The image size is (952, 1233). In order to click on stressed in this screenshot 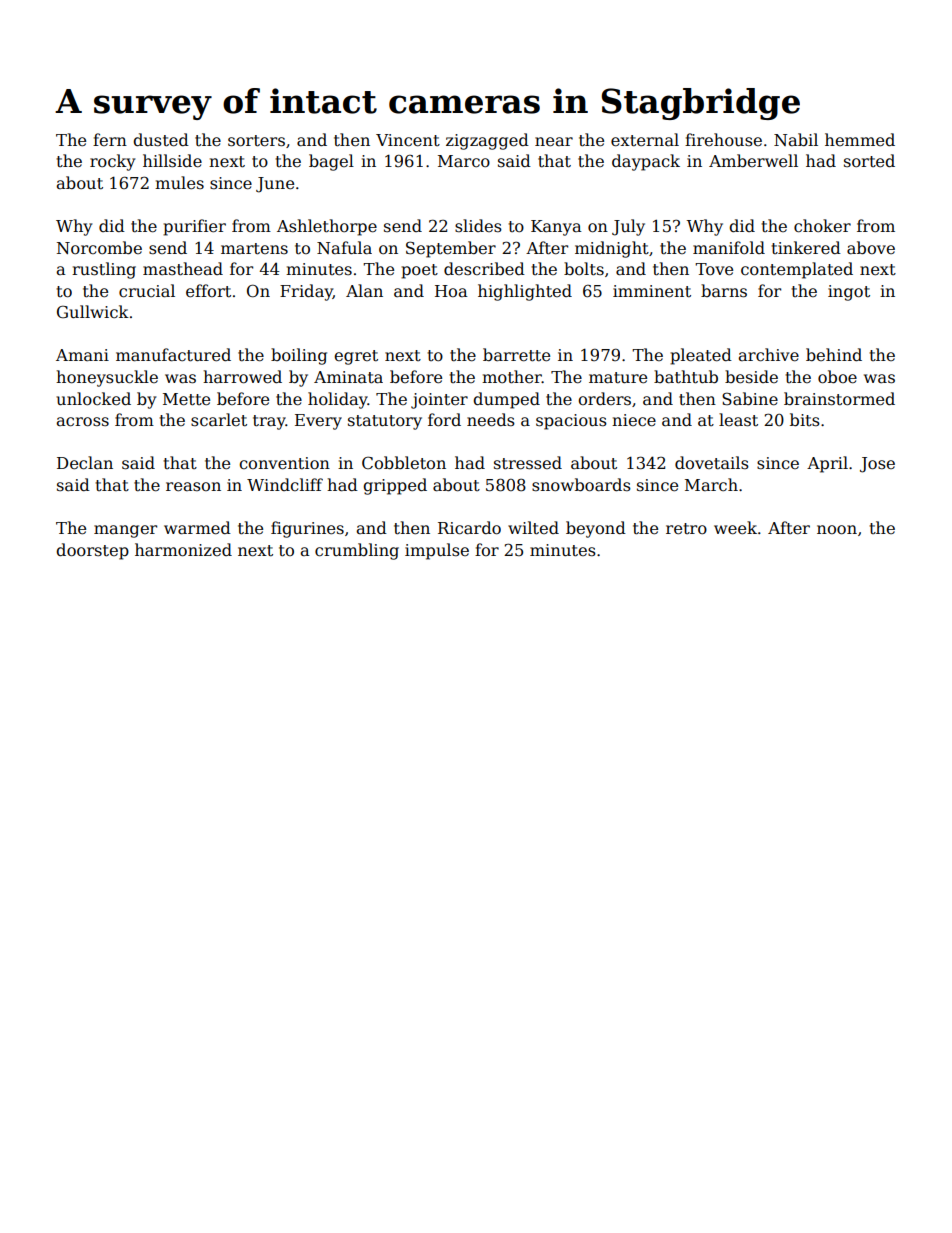, I will do `click(528, 463)`.
